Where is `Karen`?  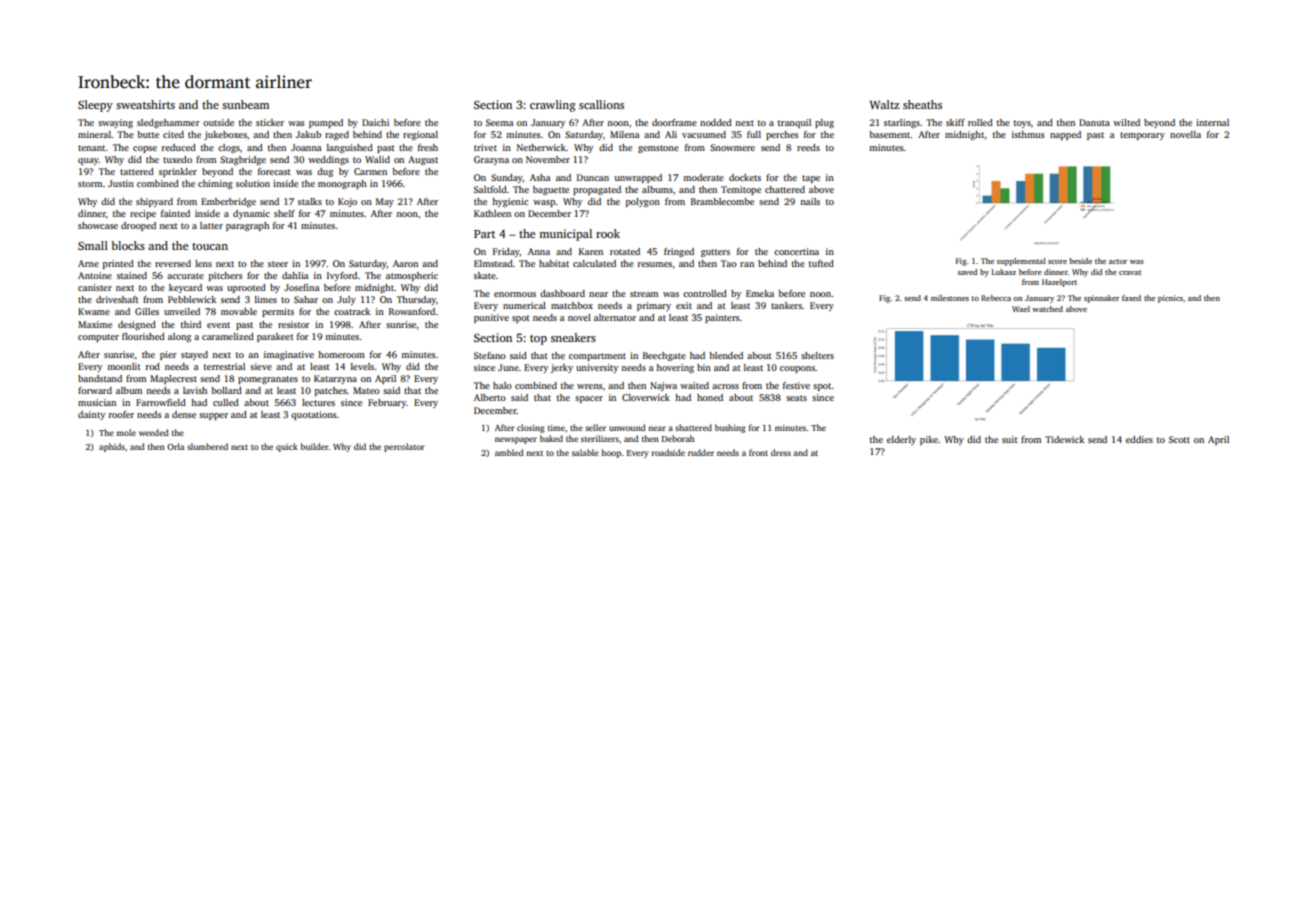
Karen is located at coordinates (591, 251).
